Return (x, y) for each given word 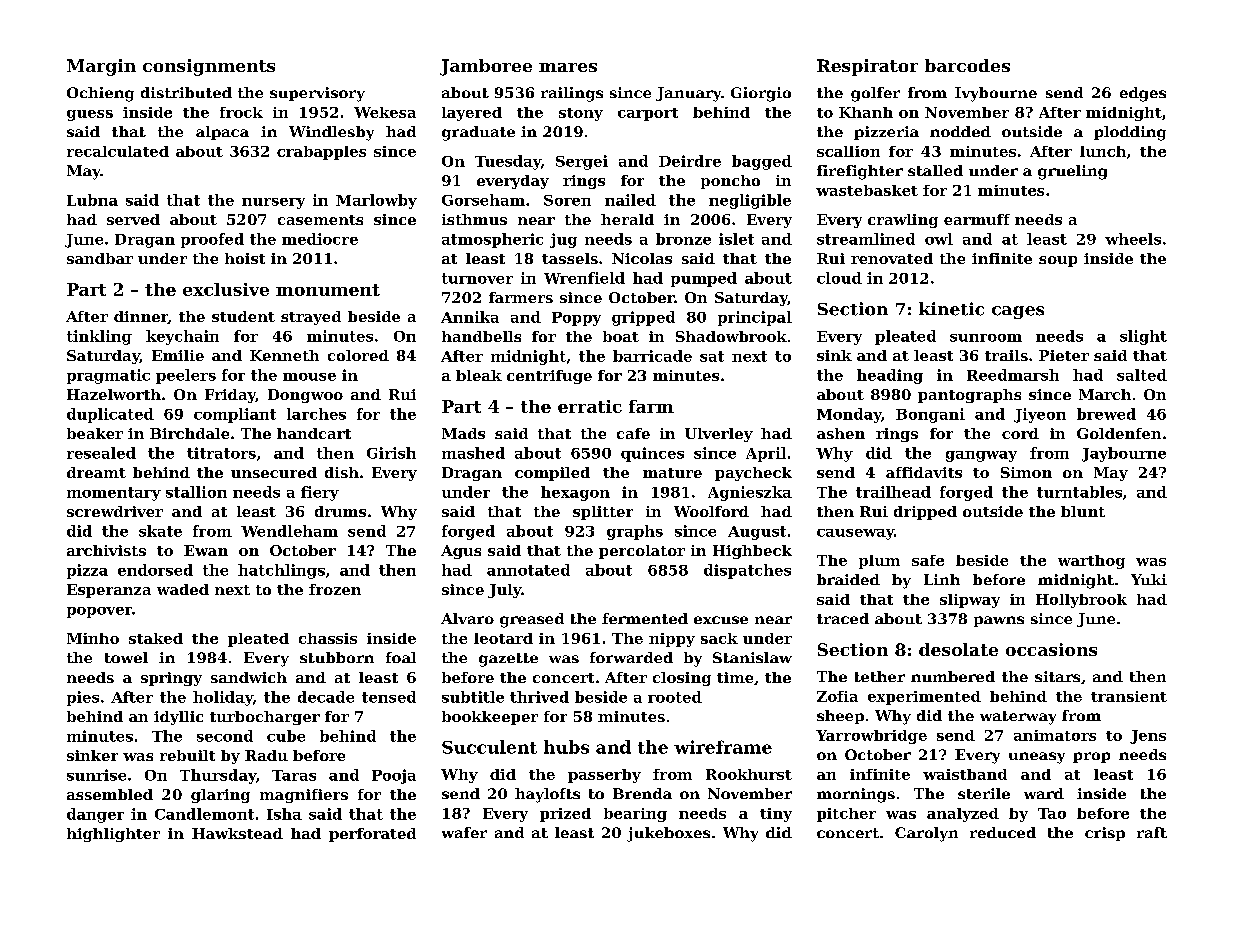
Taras (294, 775)
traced (843, 618)
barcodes (967, 65)
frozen (335, 589)
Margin (101, 67)
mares (568, 67)
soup (1058, 261)
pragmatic (108, 376)
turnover (477, 278)
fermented (645, 618)
